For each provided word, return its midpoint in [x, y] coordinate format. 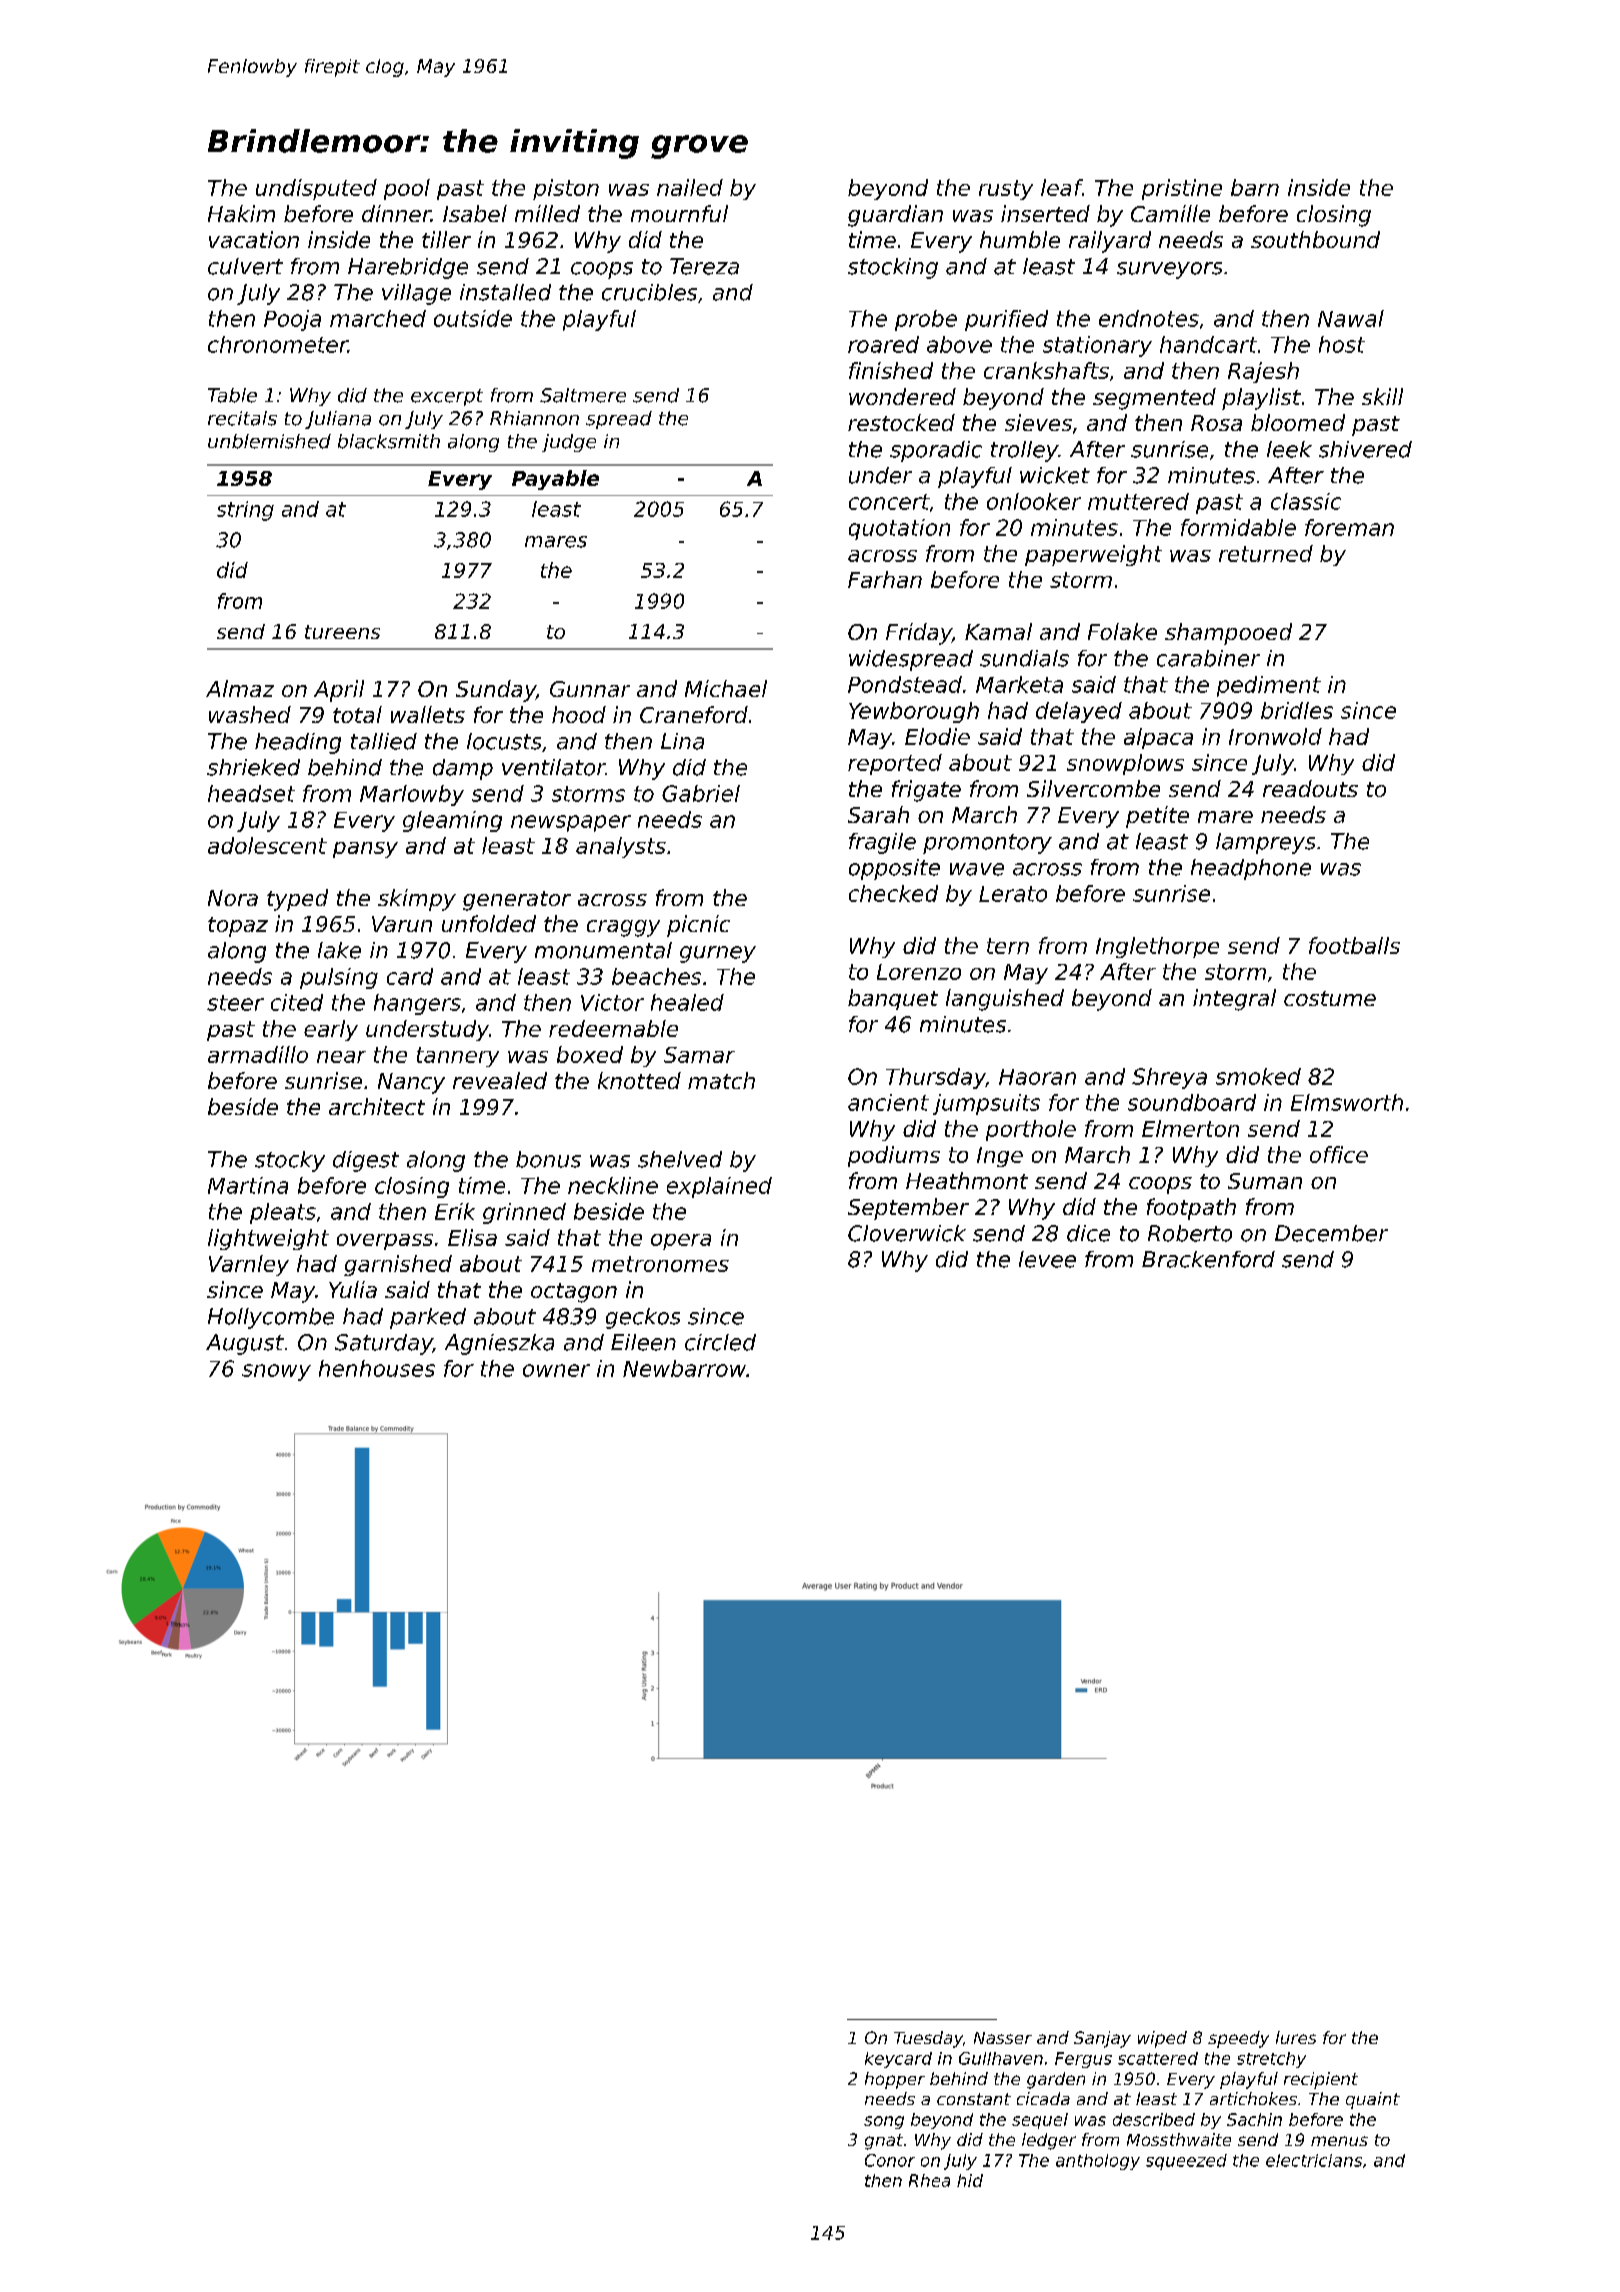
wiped [1162, 2039]
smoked [1258, 1076]
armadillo [258, 1054]
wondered [902, 396]
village [416, 294]
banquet [893, 999]
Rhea [929, 2180]
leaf [1061, 187]
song [884, 2122]
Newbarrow [684, 1368]
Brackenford [1208, 1259]
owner [556, 1370]
